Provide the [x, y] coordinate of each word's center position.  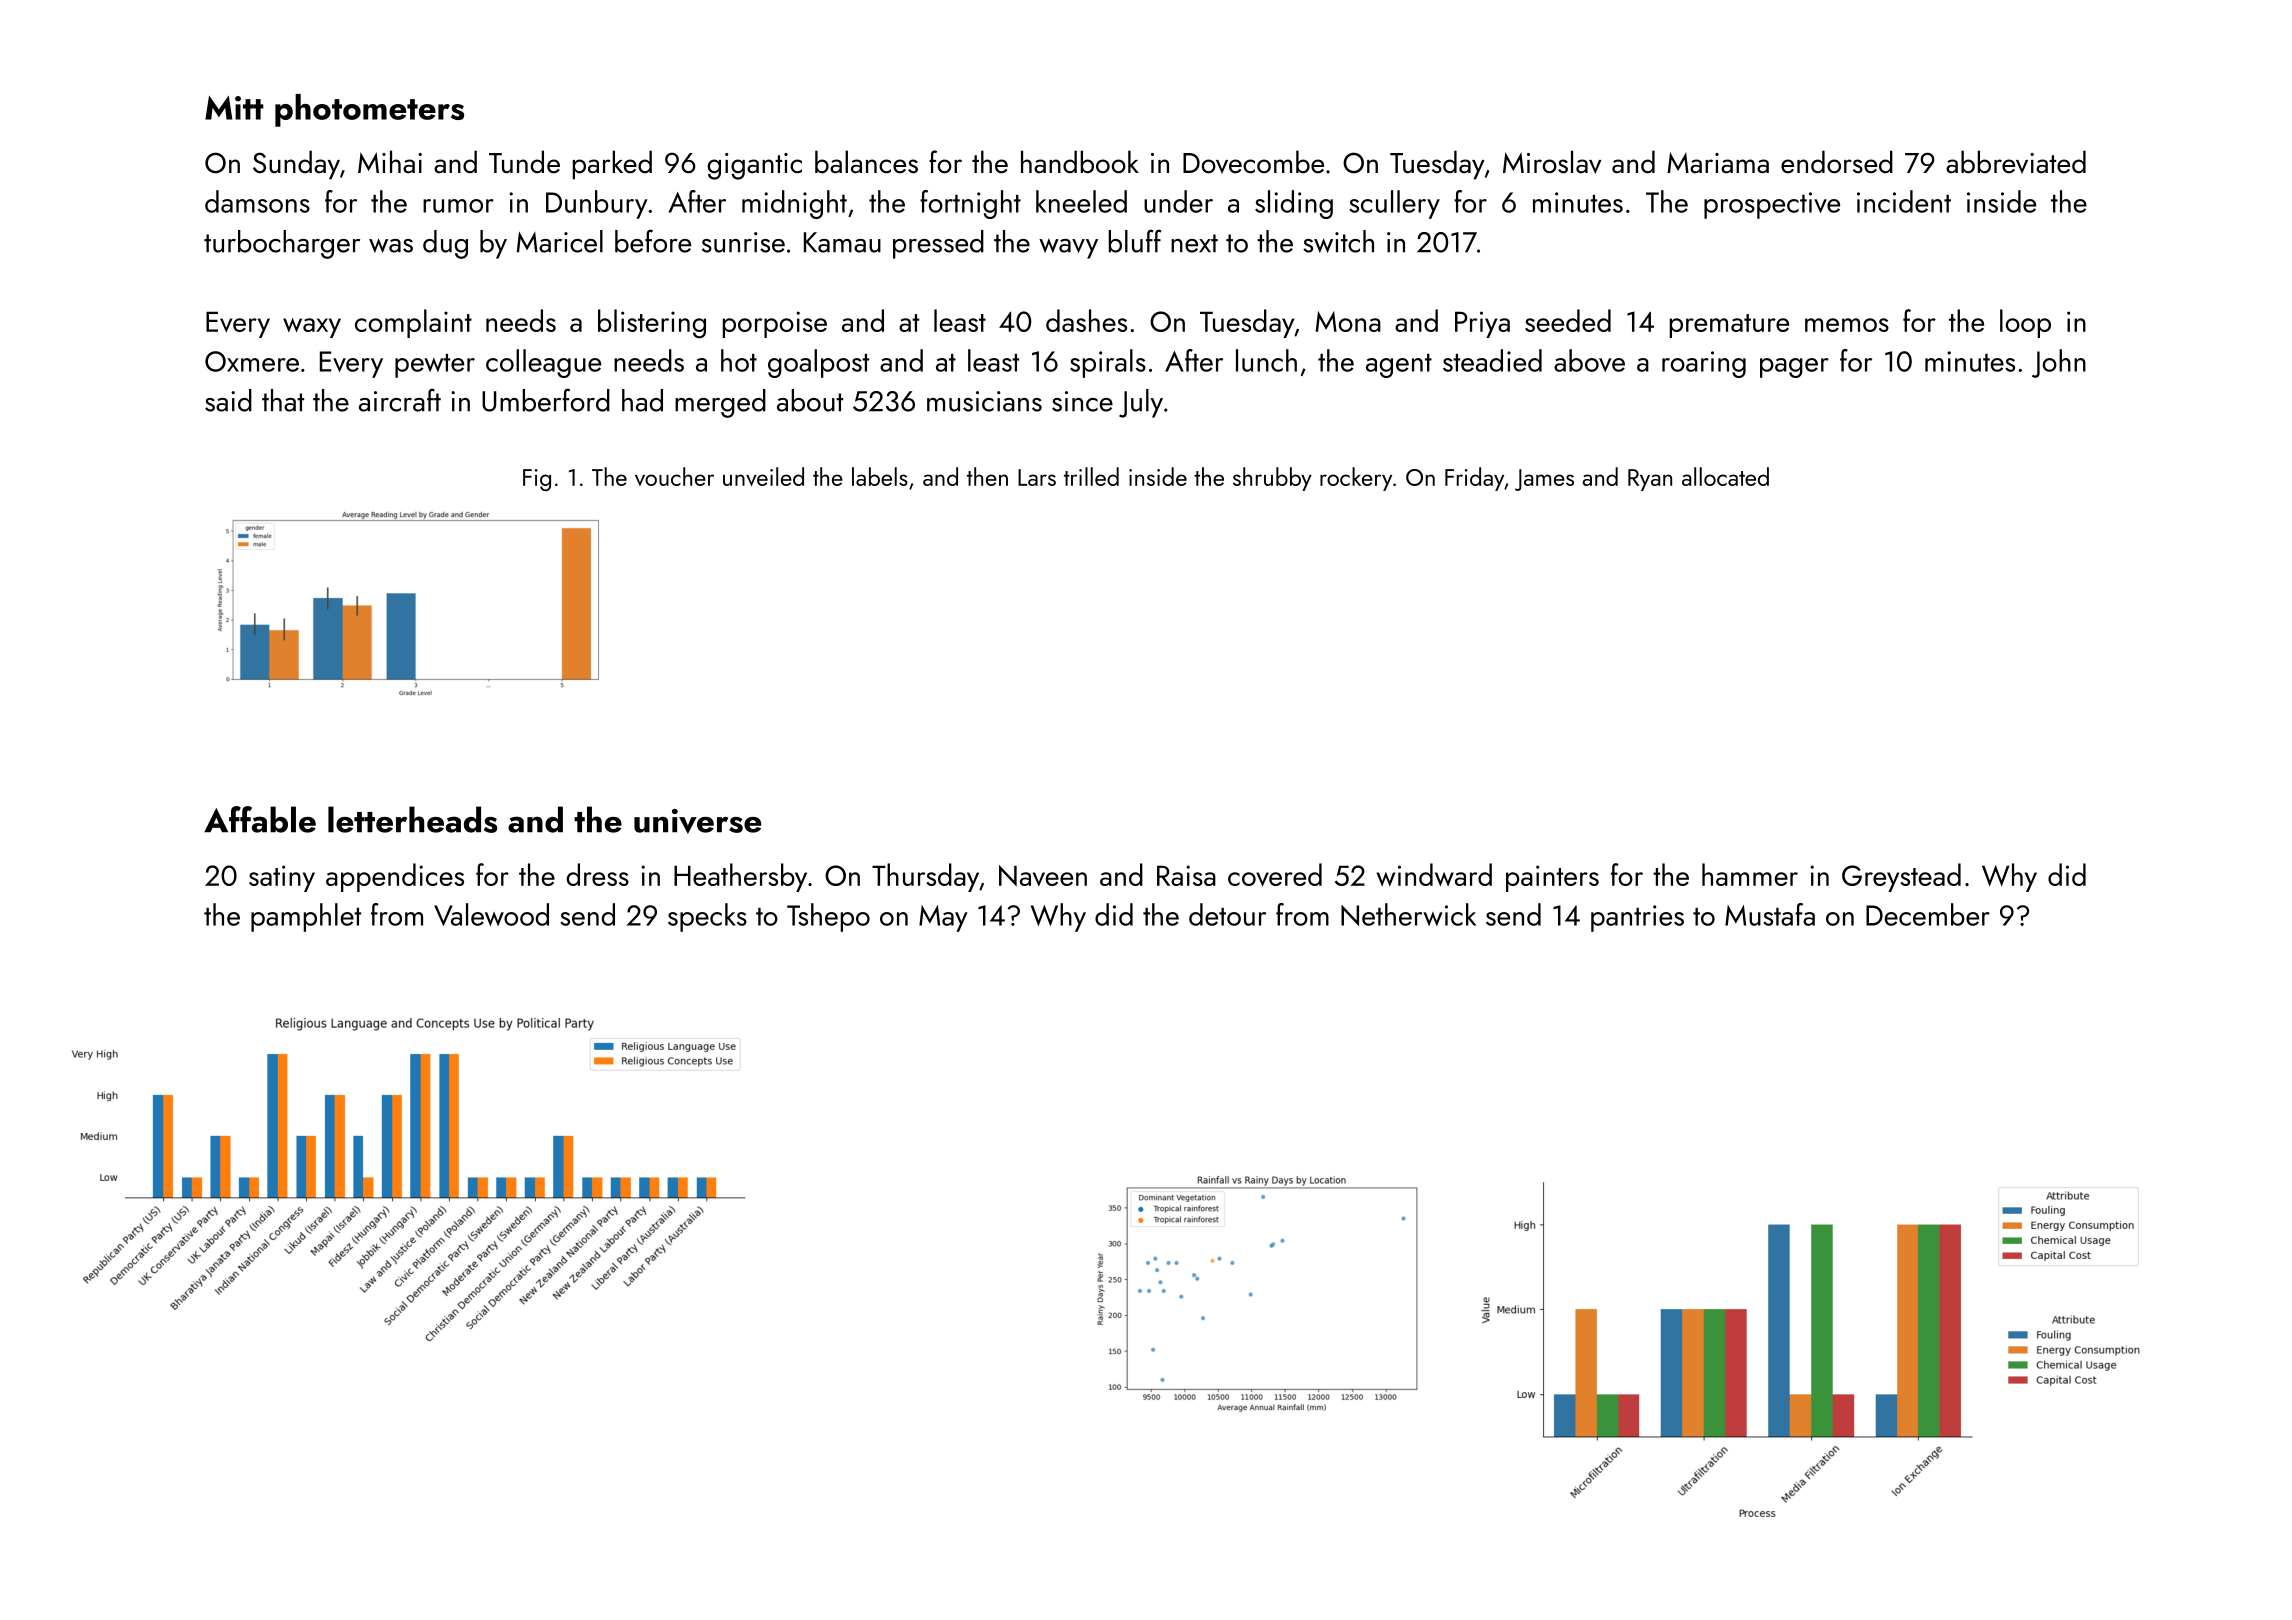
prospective [1772, 205]
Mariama [1718, 163]
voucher [674, 476]
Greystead [1901, 877]
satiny [282, 878]
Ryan [1650, 480]
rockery [1356, 479]
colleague [543, 363]
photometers [369, 110]
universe [697, 821]
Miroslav [1552, 162]
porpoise [775, 324]
